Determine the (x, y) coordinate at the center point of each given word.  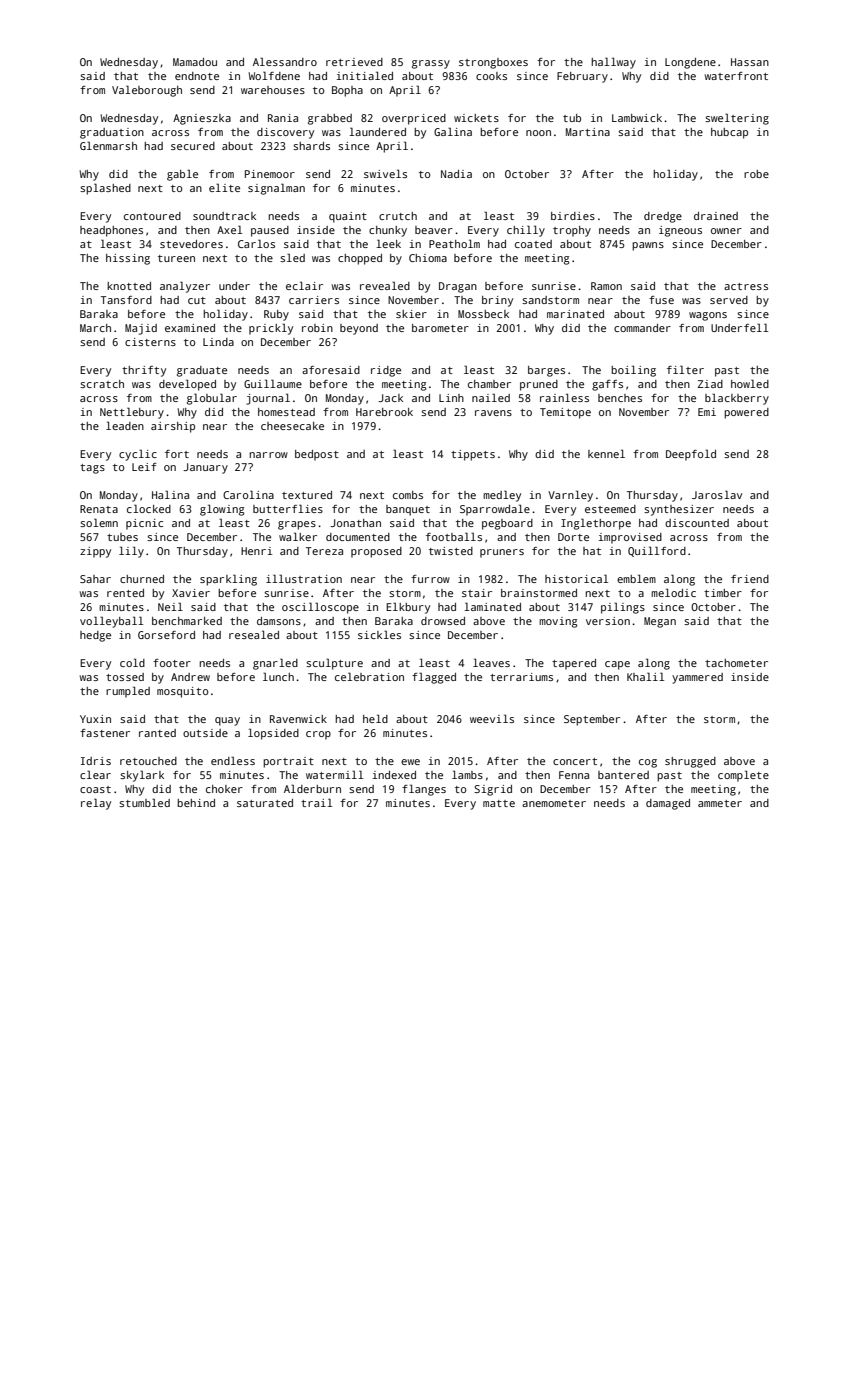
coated (533, 244)
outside (205, 733)
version (608, 621)
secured (193, 146)
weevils (492, 718)
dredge (663, 217)
